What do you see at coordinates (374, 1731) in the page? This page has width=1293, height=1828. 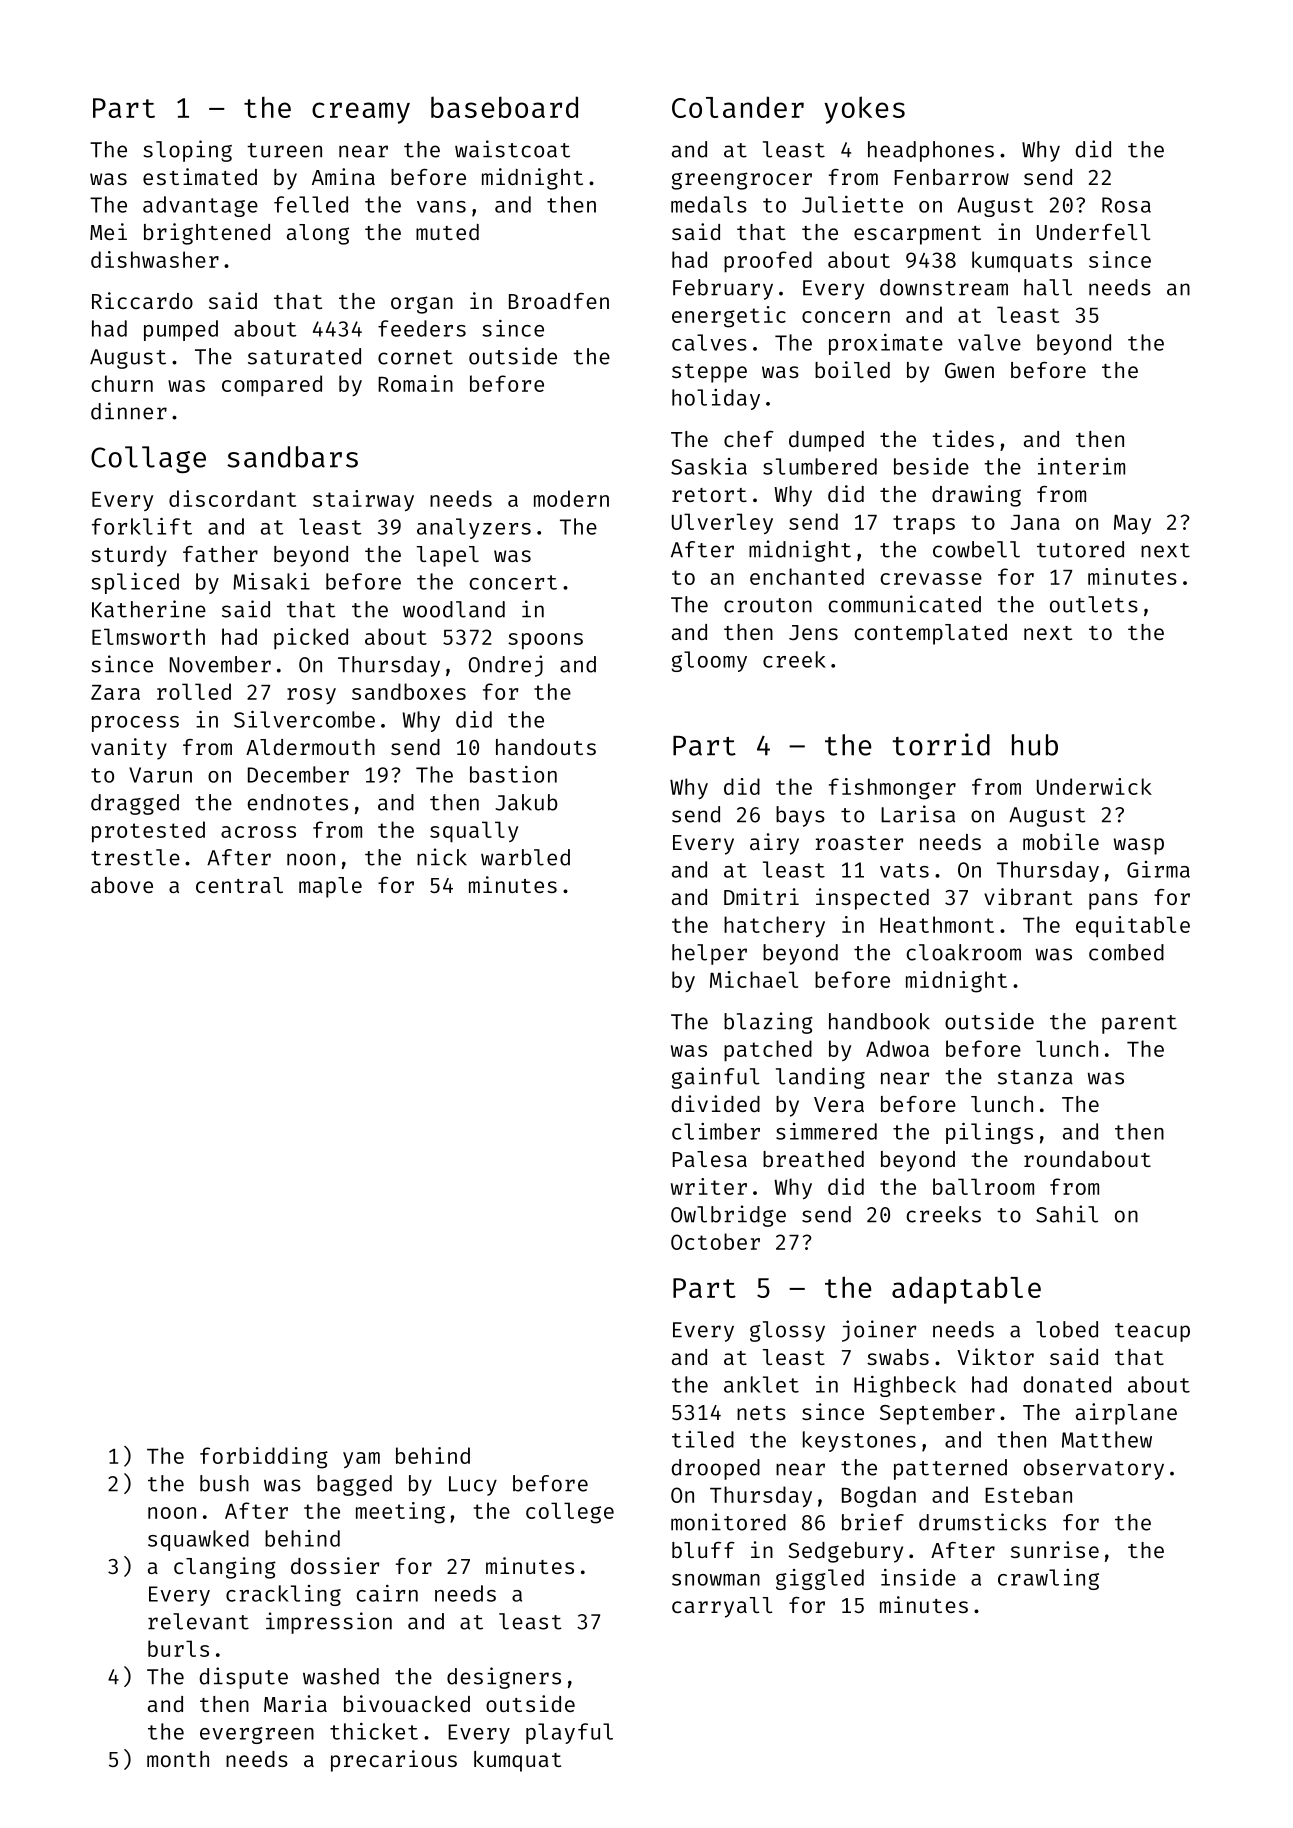 I see `thicket` at bounding box center [374, 1731].
